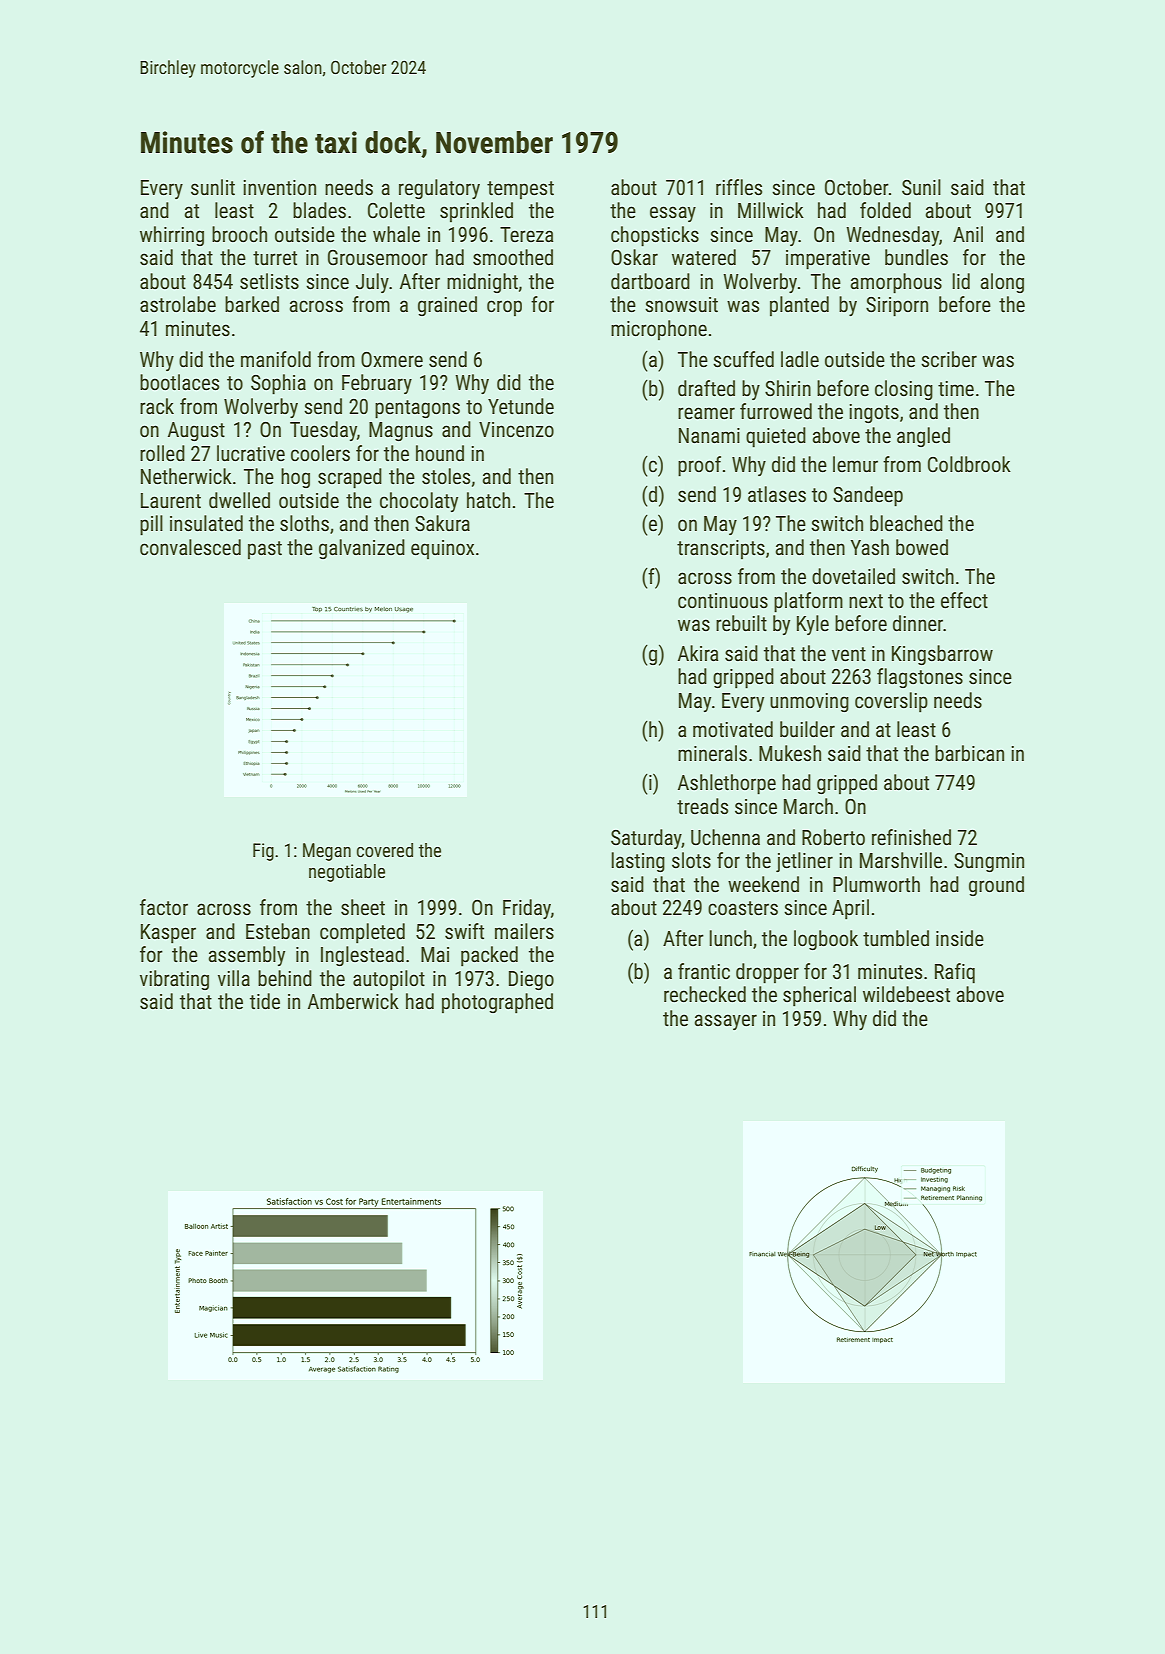 Image resolution: width=1165 pixels, height=1654 pixels. I want to click on folded, so click(885, 210).
